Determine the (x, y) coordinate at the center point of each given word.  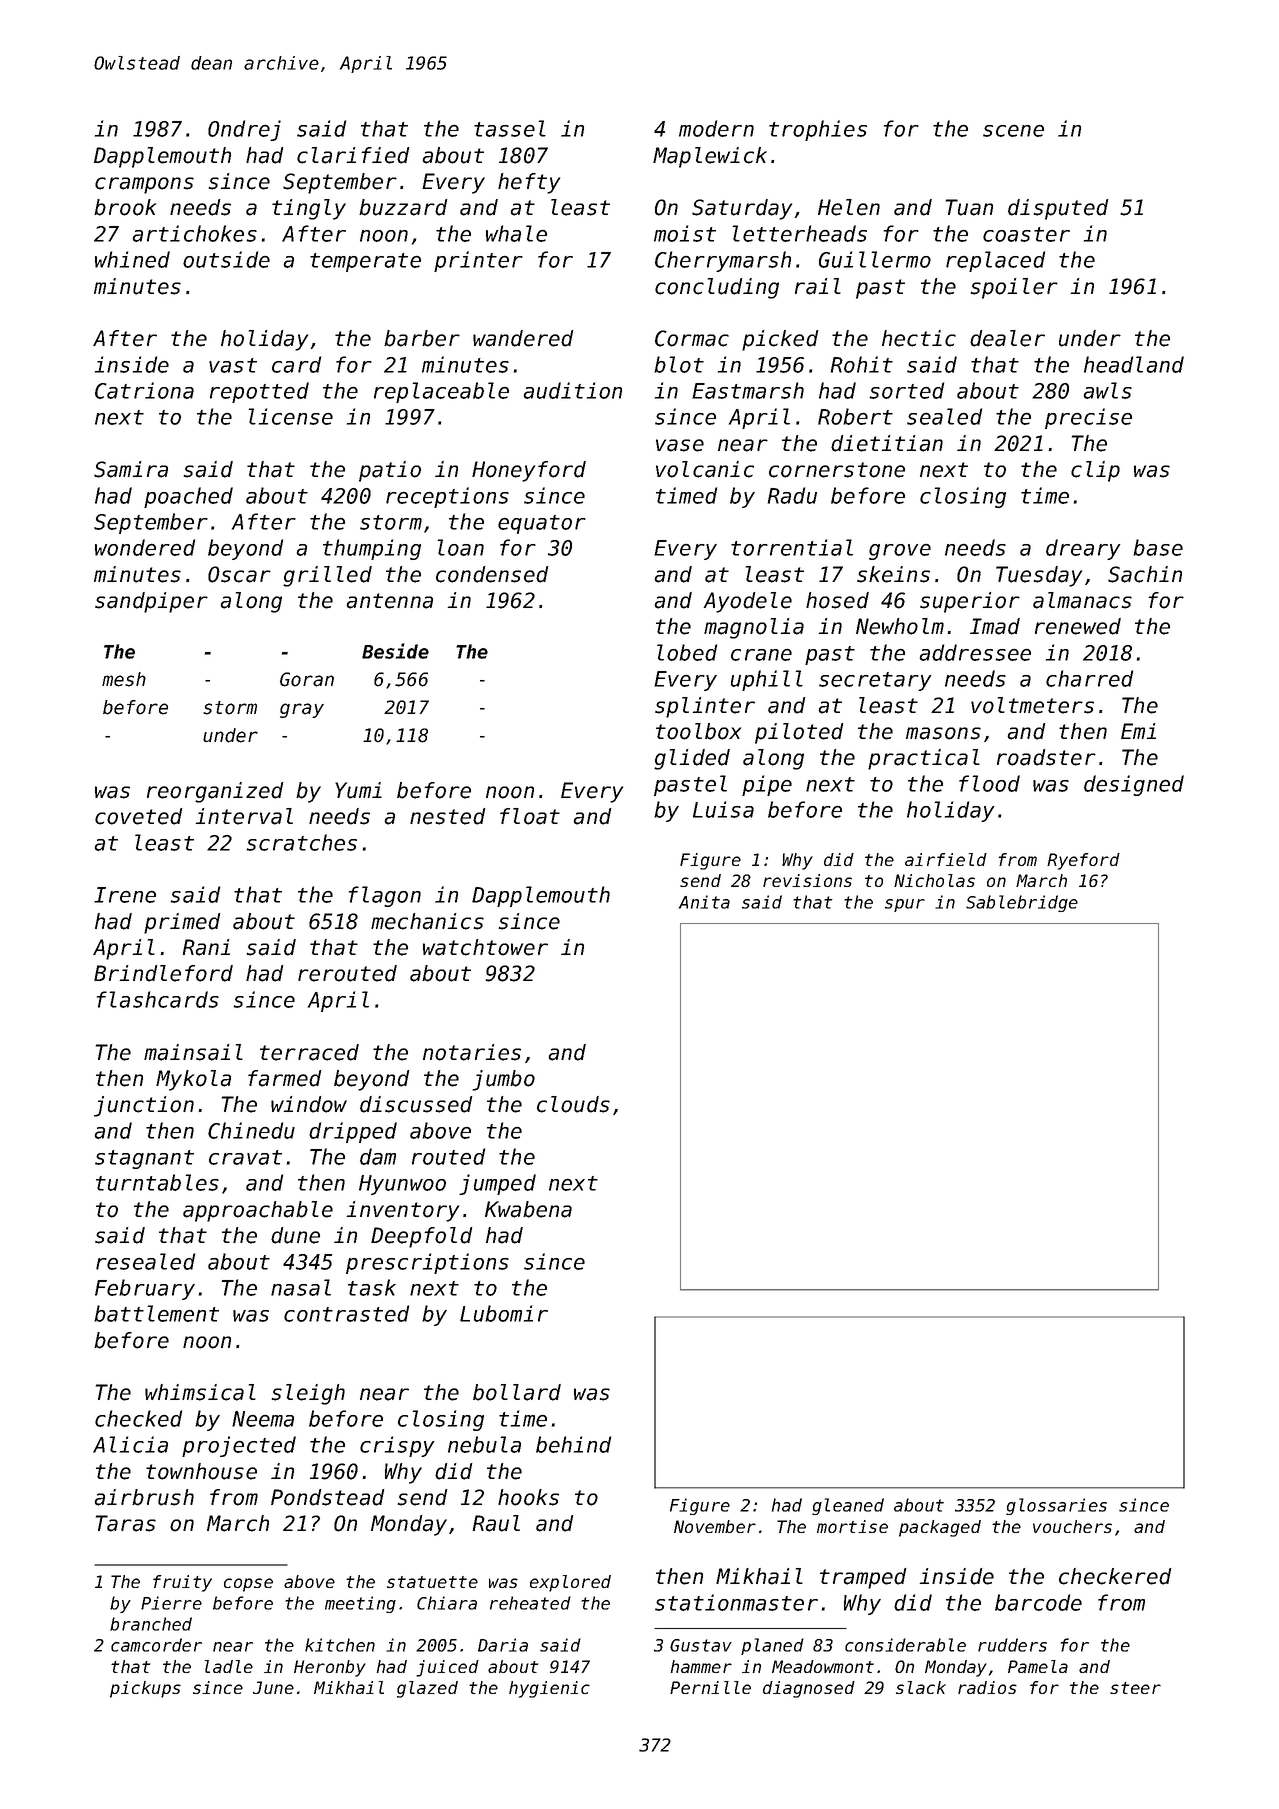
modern (716, 128)
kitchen (340, 1645)
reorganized (215, 792)
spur (905, 905)
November (715, 1526)
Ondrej (244, 130)
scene (1013, 131)
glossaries (1056, 1506)
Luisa (723, 809)
